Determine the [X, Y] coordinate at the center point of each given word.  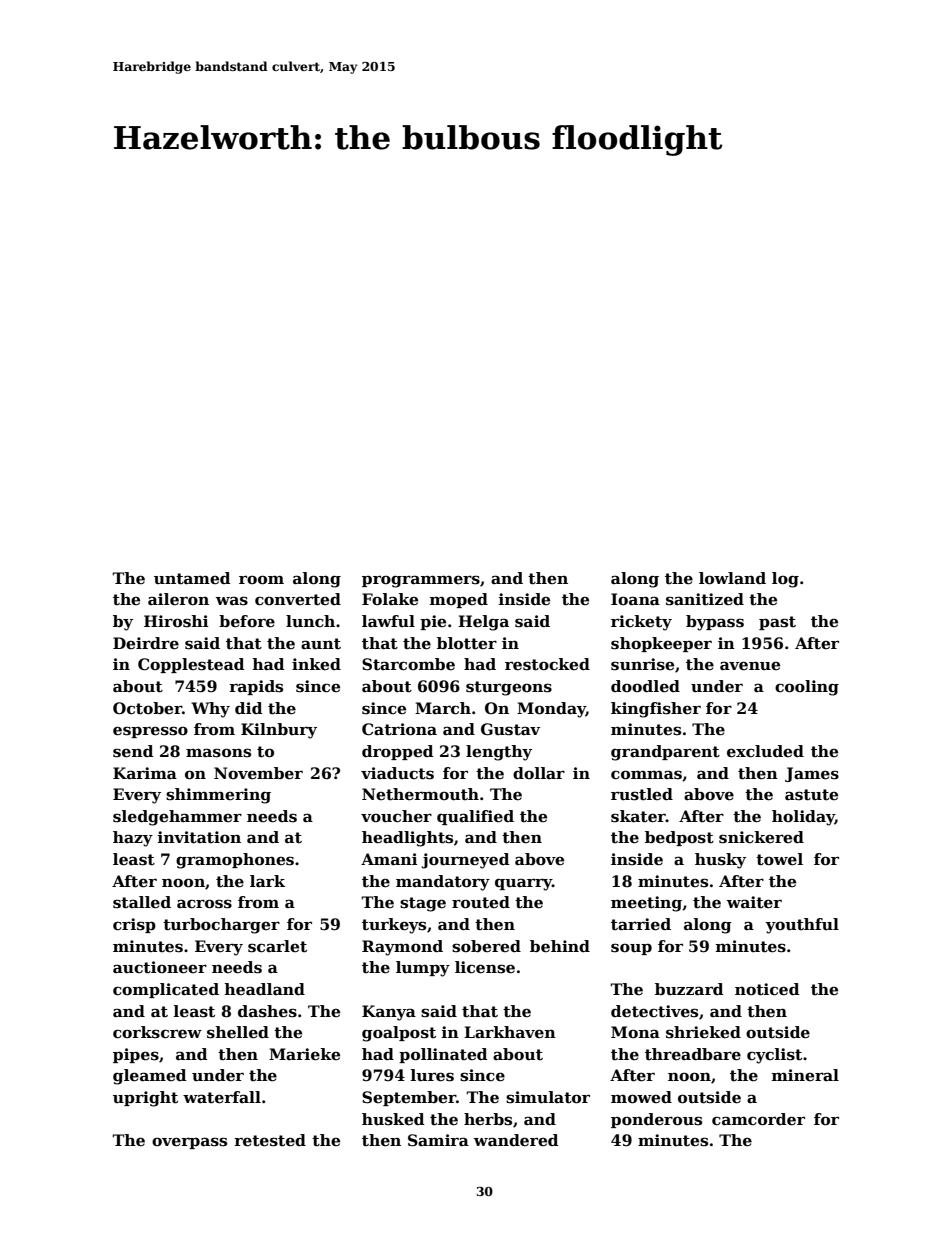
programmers [421, 581]
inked [316, 664]
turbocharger [221, 926]
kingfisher [656, 710]
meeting [646, 904]
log [785, 580]
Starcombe [408, 664]
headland [264, 989]
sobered [486, 946]
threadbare [693, 1054]
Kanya [389, 1013]
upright [145, 1099]
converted [298, 599]
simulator [548, 1097]
